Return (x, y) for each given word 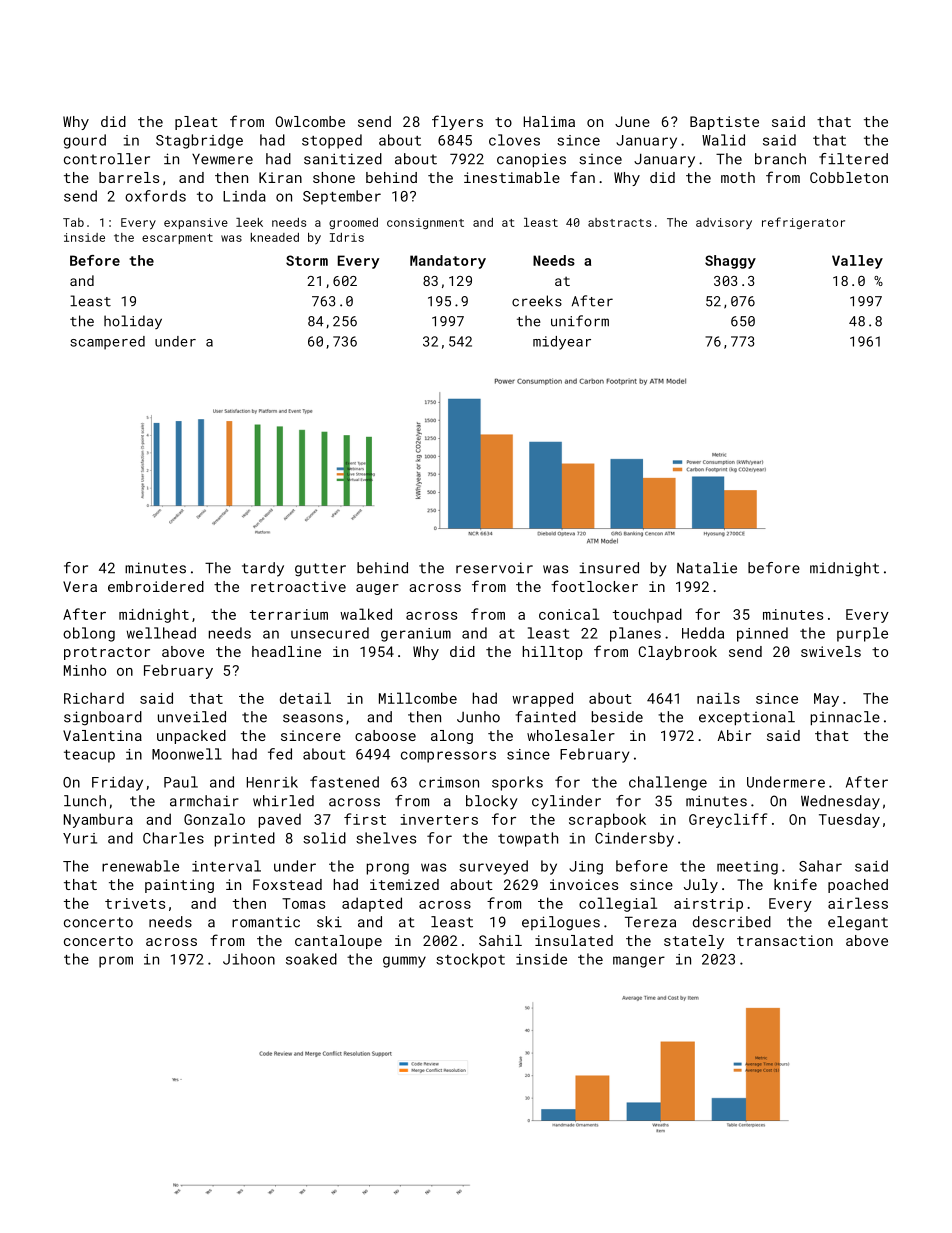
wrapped (542, 699)
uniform (580, 321)
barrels (129, 177)
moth (738, 177)
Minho (85, 670)
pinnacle (845, 718)
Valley (857, 262)
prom (116, 962)
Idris (347, 237)
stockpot (470, 960)
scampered (107, 343)
